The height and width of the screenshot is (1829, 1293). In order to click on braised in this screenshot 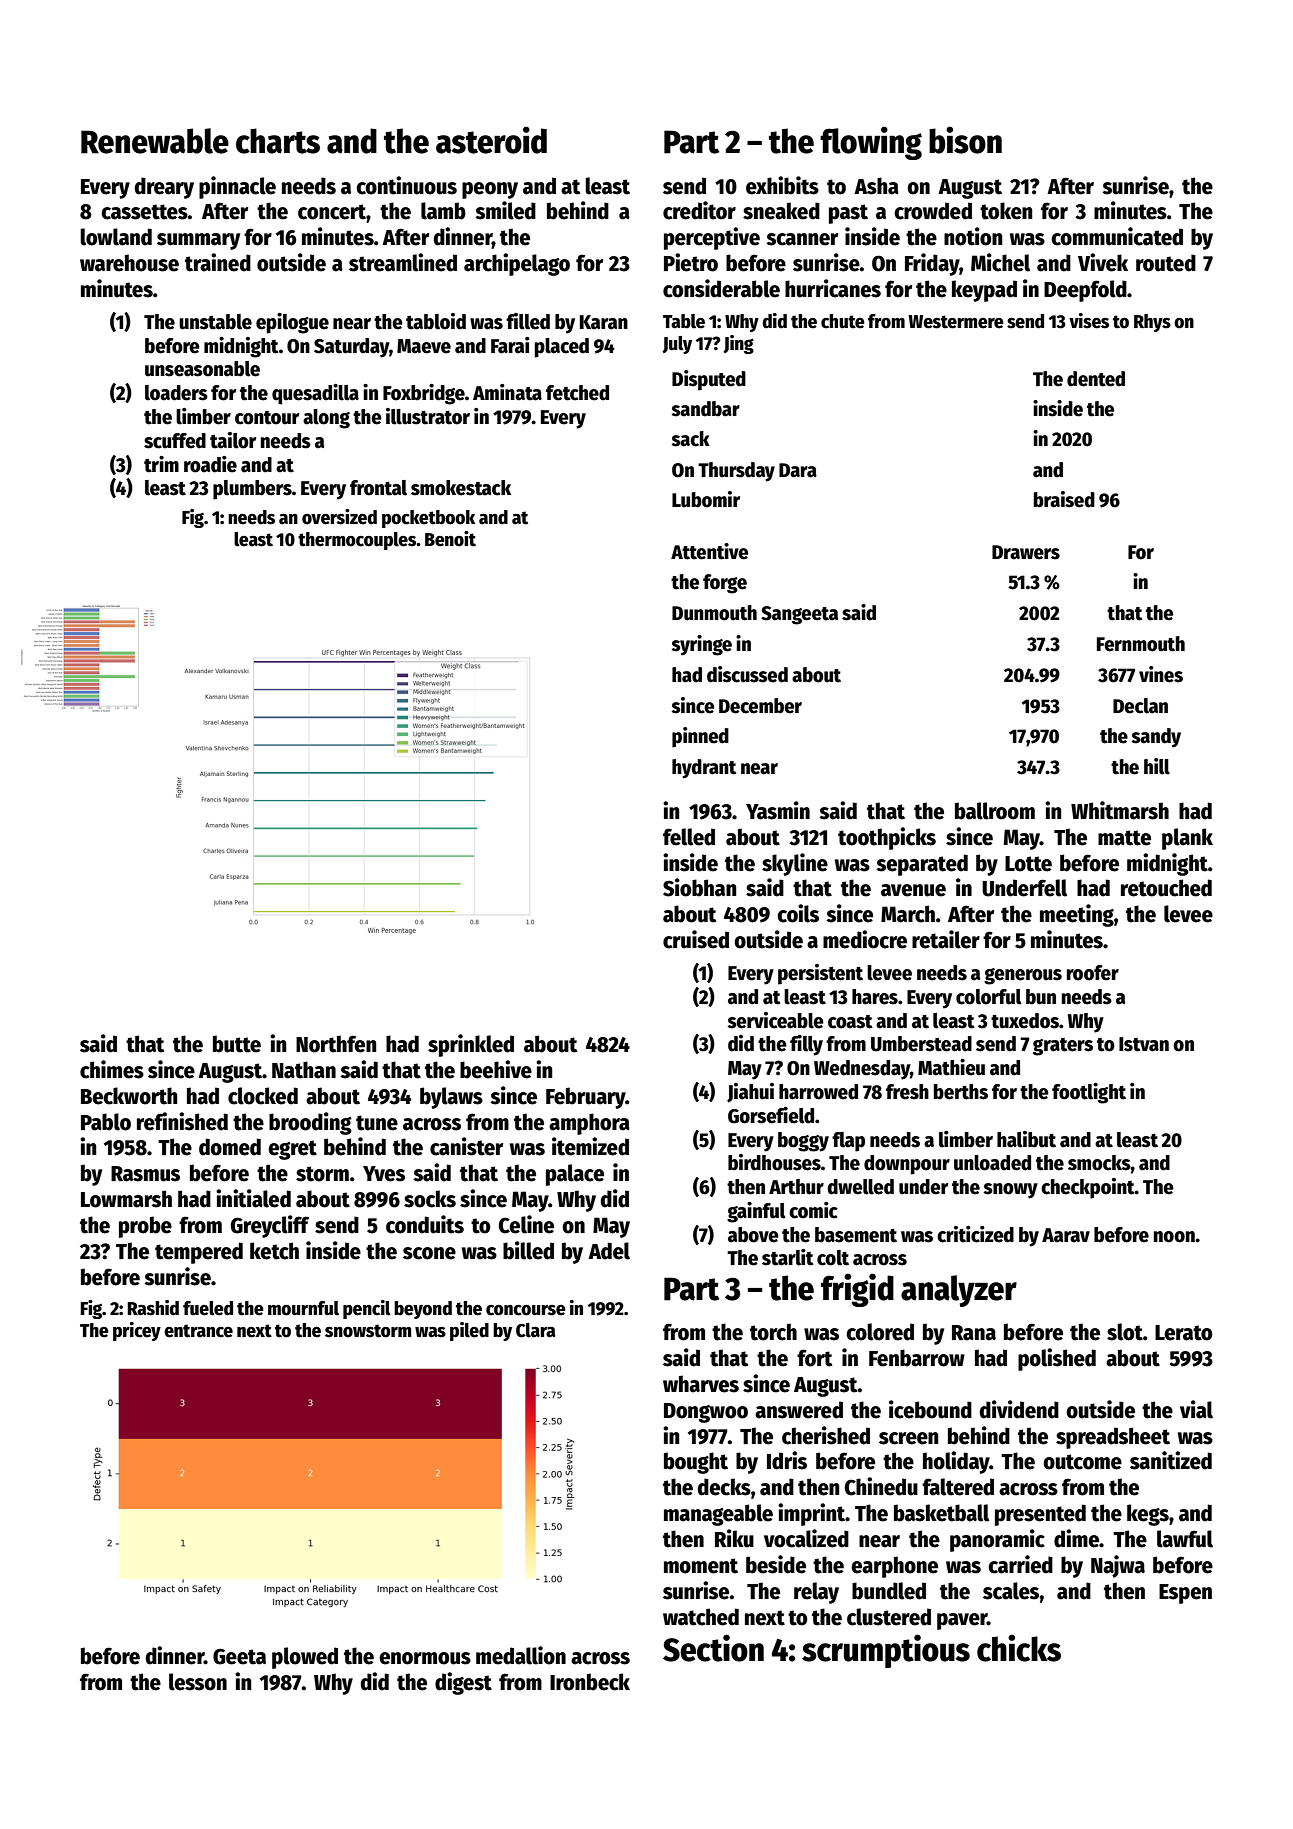, I will do `click(1064, 499)`.
